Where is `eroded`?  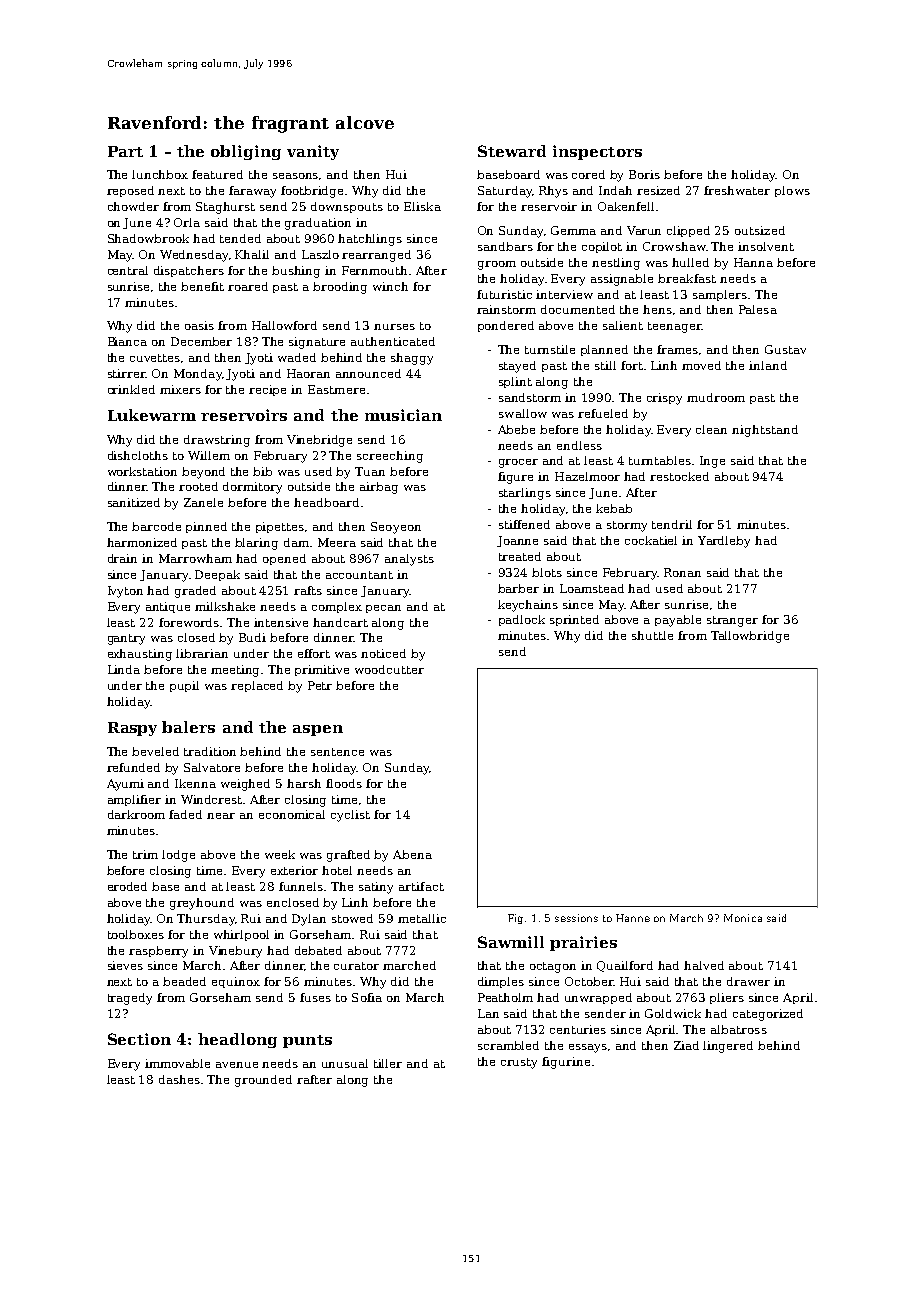
eroded is located at coordinates (127, 886).
